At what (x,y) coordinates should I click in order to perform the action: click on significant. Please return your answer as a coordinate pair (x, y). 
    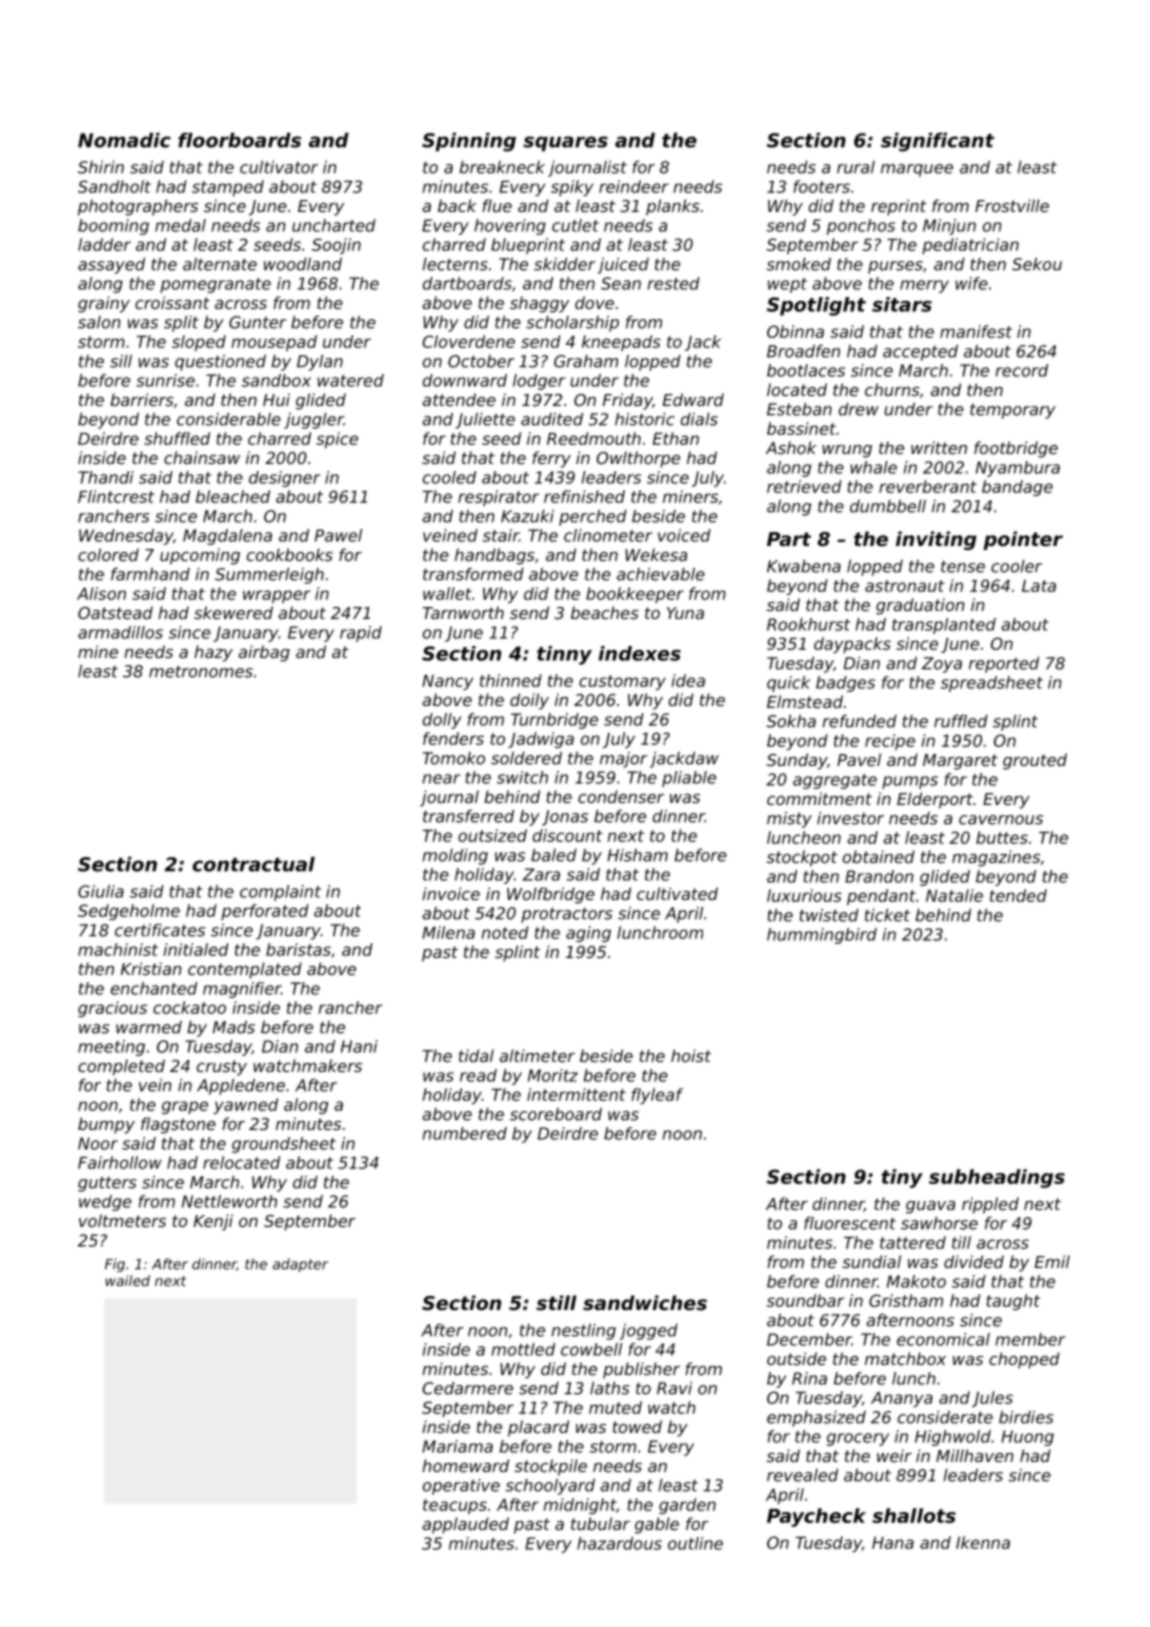
    Looking at the image, I should click on (938, 142).
